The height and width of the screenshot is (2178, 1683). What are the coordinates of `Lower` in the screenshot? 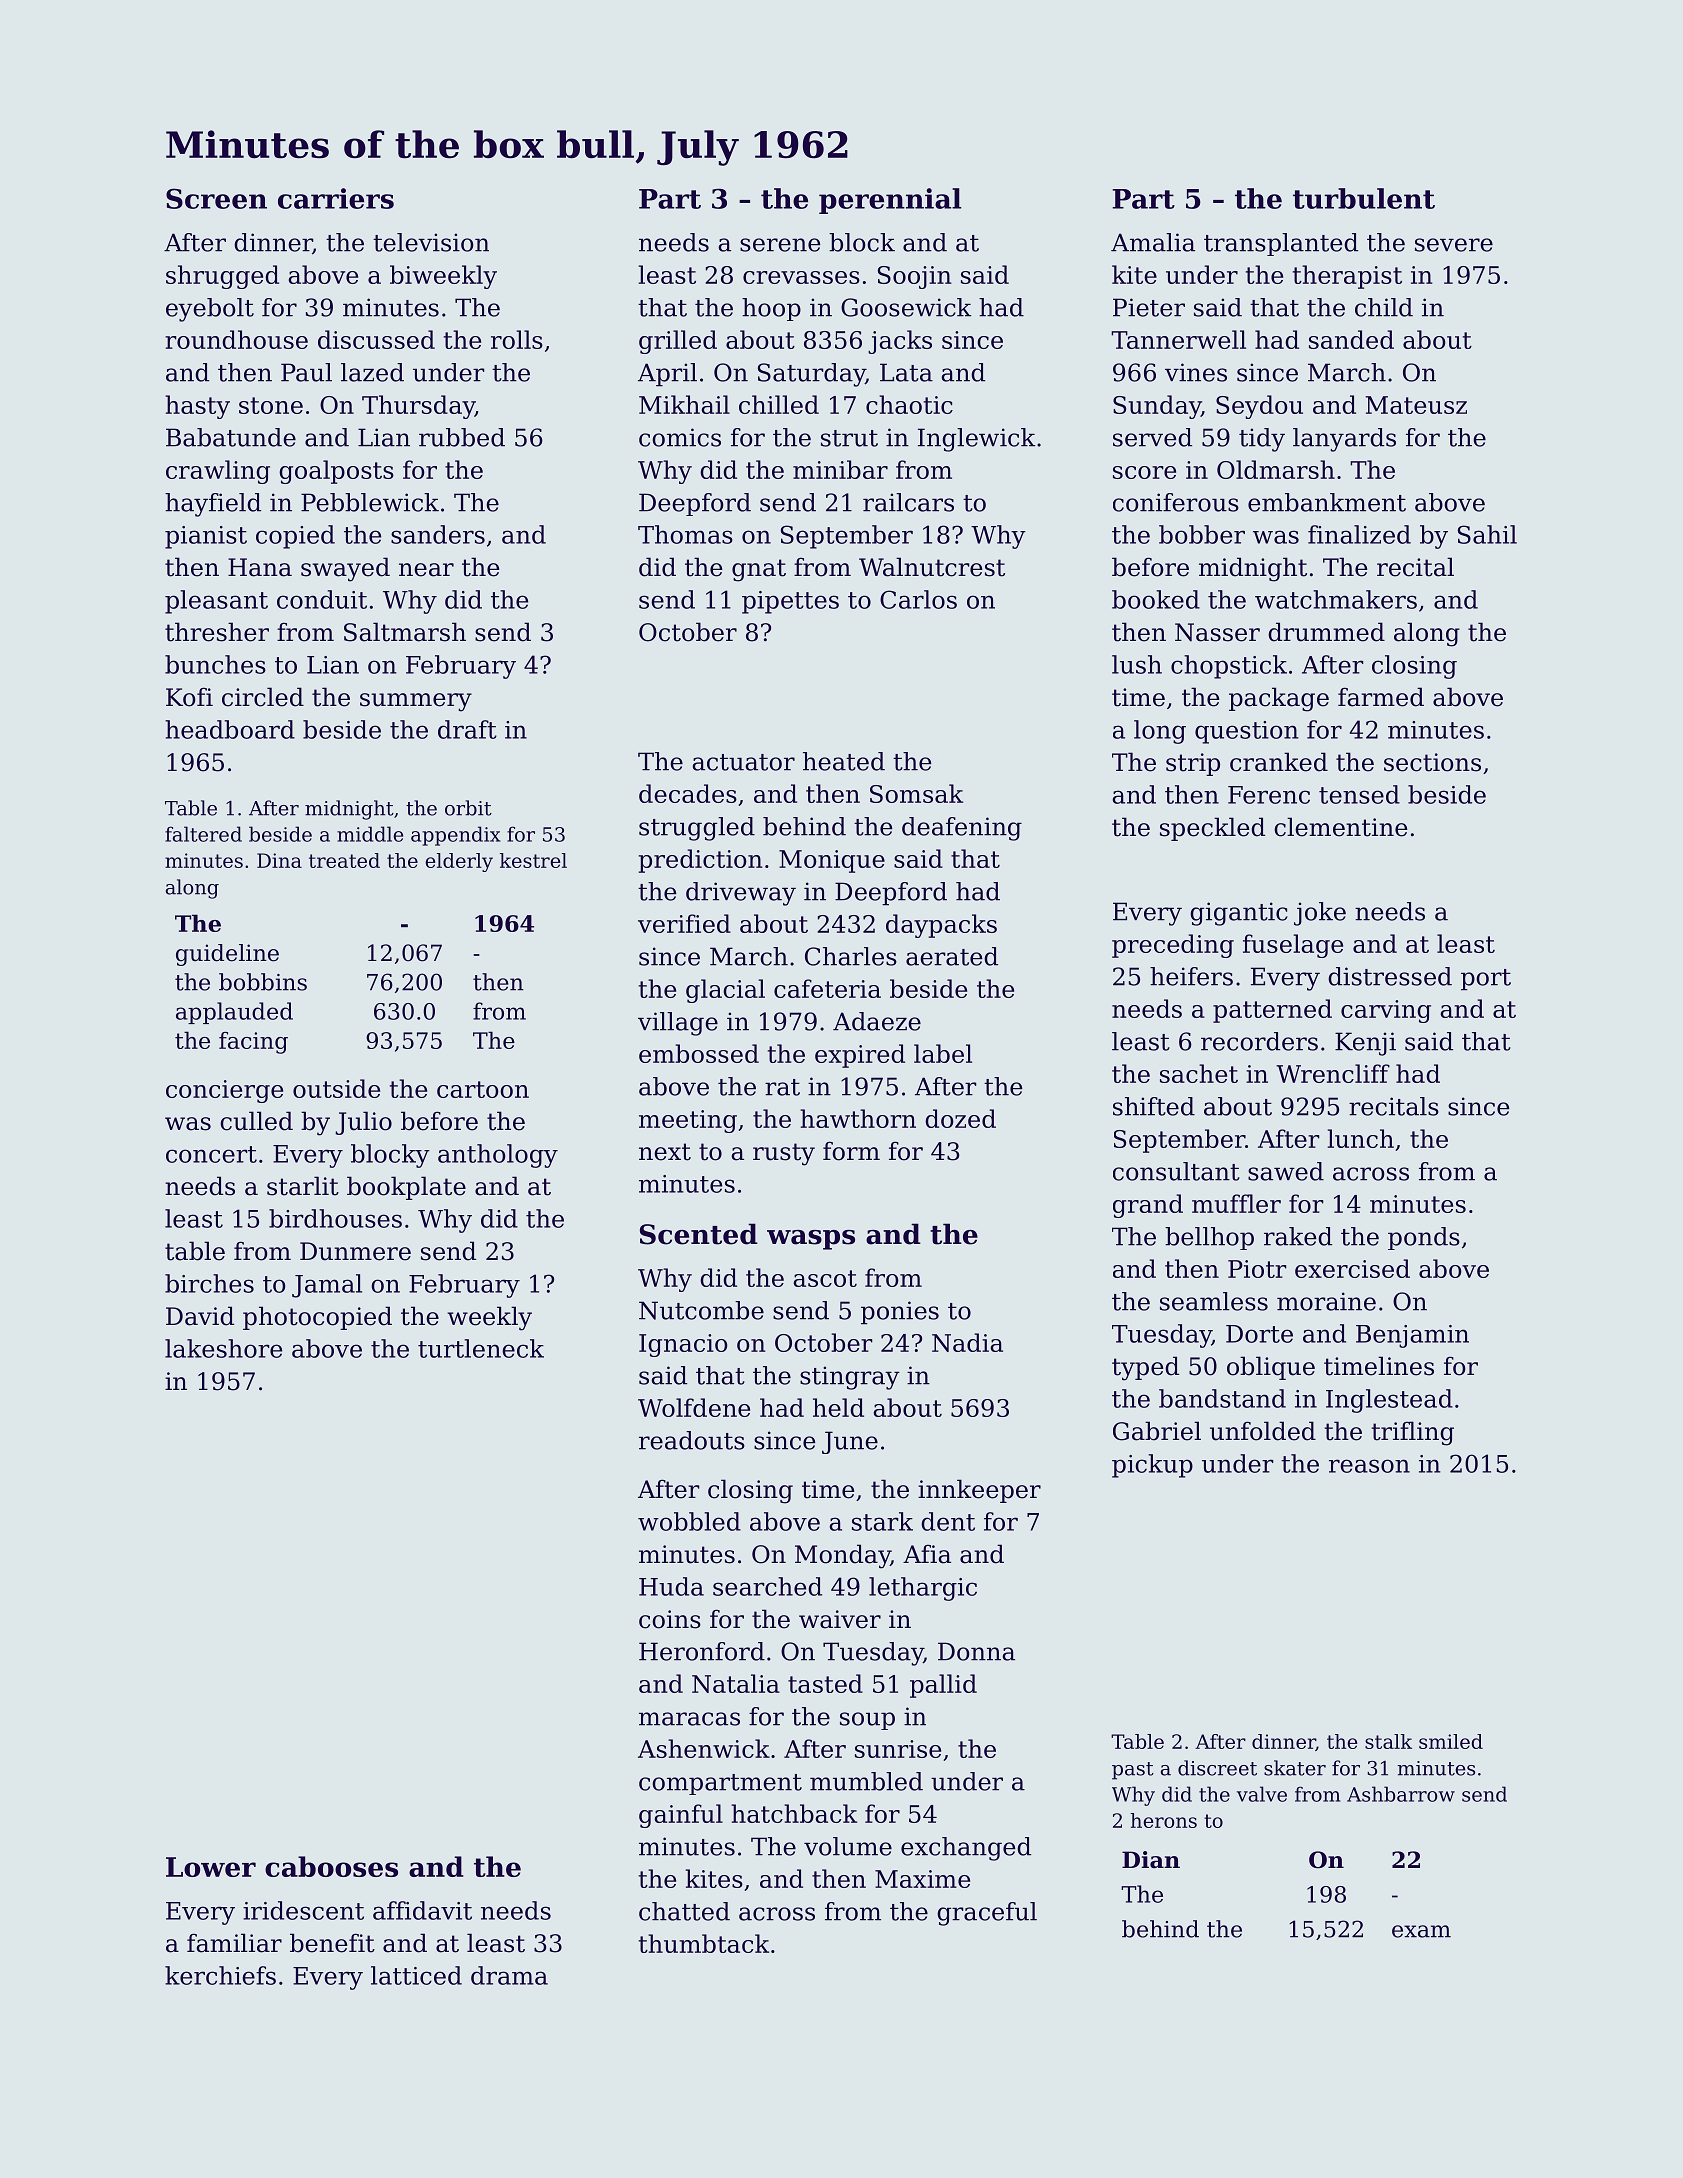 It's located at (211, 1867).
